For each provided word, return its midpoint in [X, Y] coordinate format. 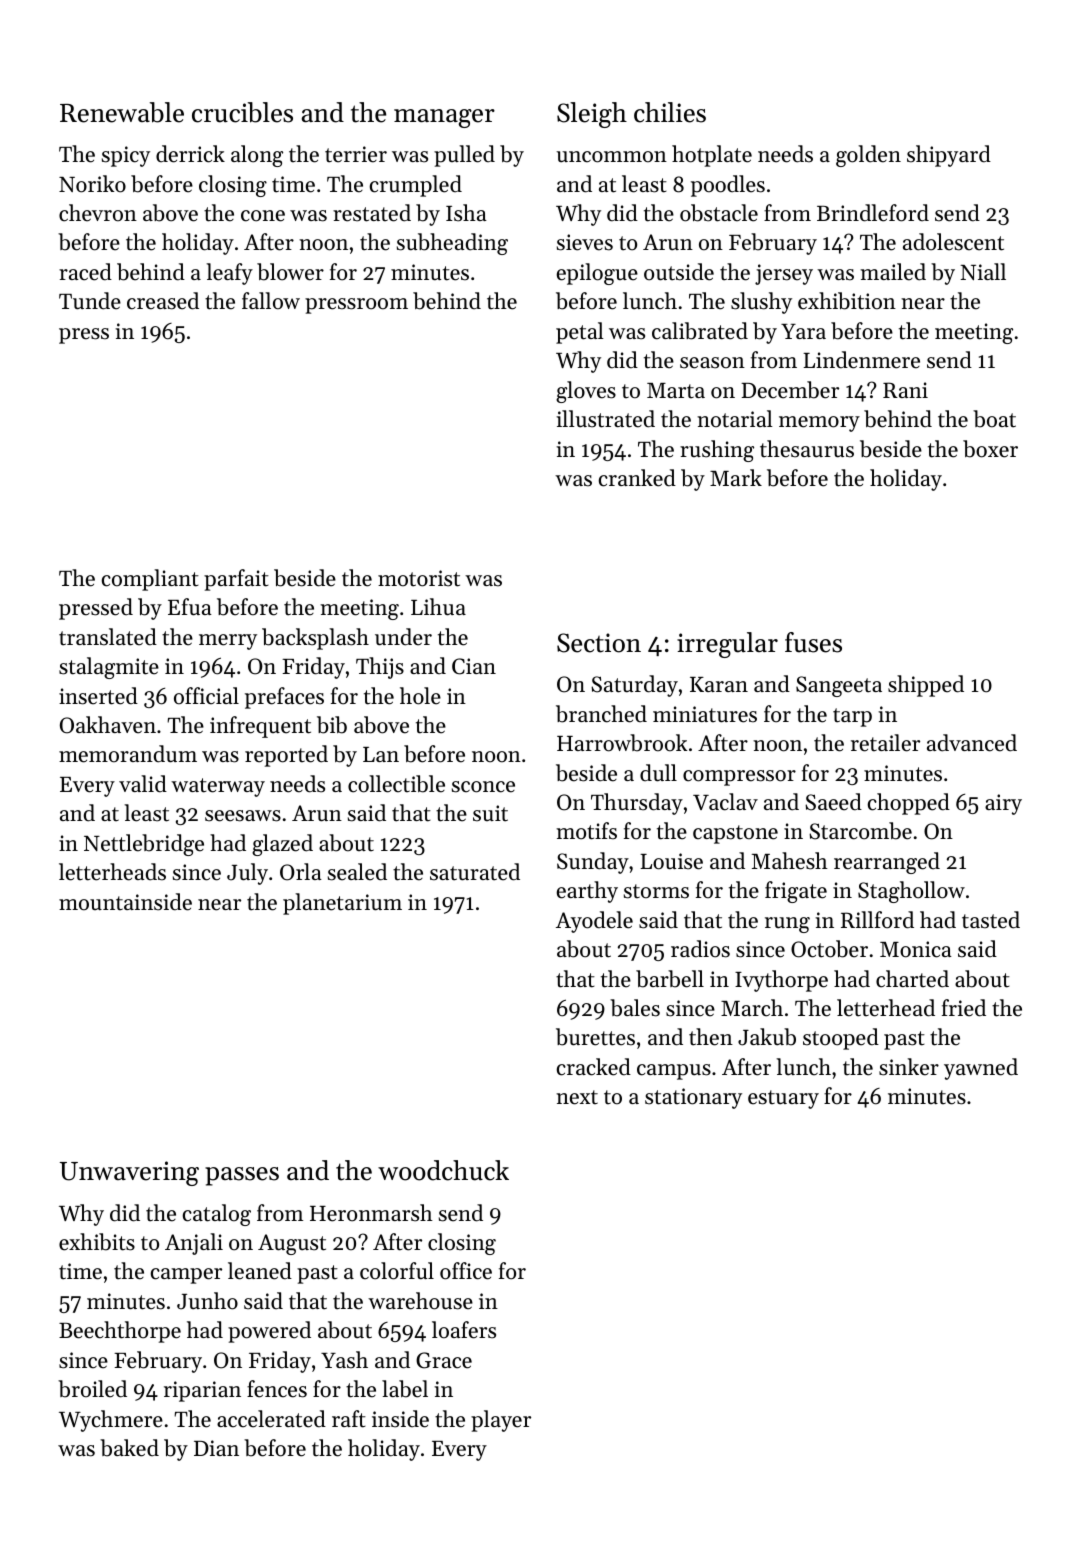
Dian [216, 1448]
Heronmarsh [371, 1213]
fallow [271, 301]
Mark [736, 477]
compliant [150, 580]
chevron [98, 213]
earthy [587, 892]
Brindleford [873, 213]
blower [290, 272]
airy [1003, 804]
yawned [981, 1069]
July [247, 874]
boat [994, 419]
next [577, 1097]
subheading [452, 244]
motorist [419, 578]
